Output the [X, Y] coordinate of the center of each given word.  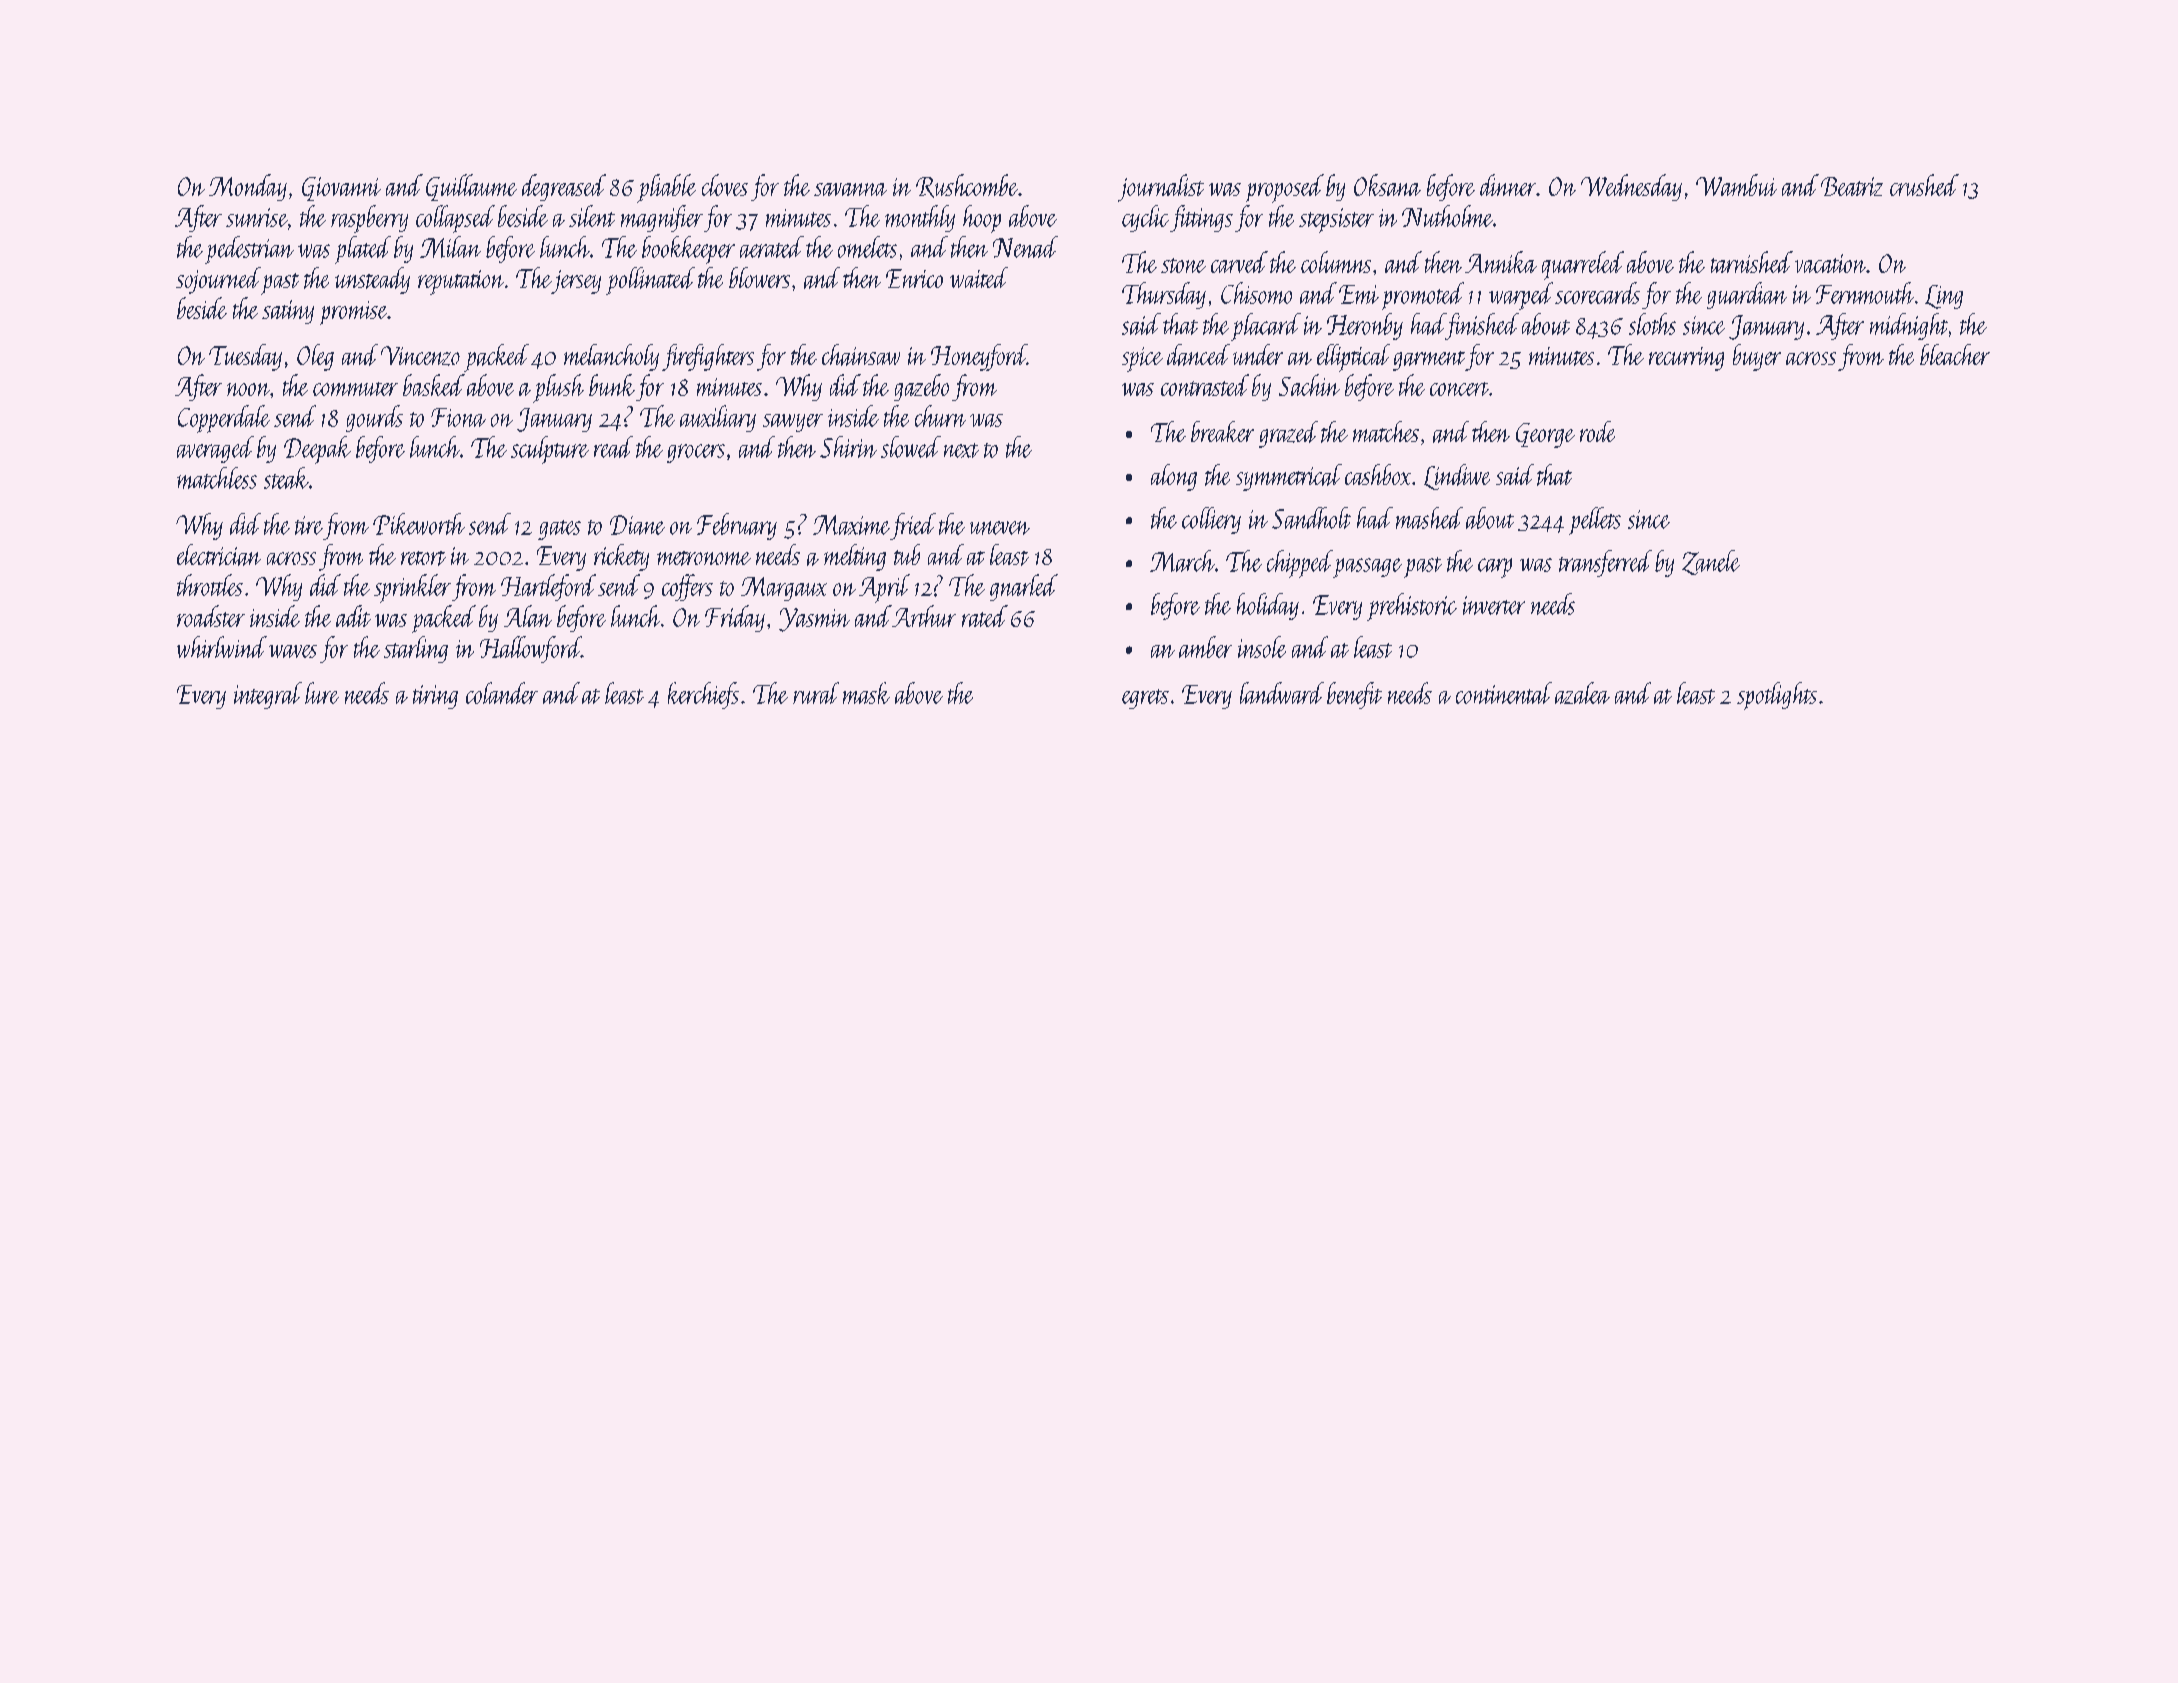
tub [907, 554]
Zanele [1711, 562]
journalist [1161, 188]
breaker [1222, 431]
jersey [576, 282]
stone [1183, 265]
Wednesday [1631, 187]
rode [1597, 431]
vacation [1830, 263]
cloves [725, 185]
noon [248, 389]
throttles [210, 585]
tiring [435, 697]
